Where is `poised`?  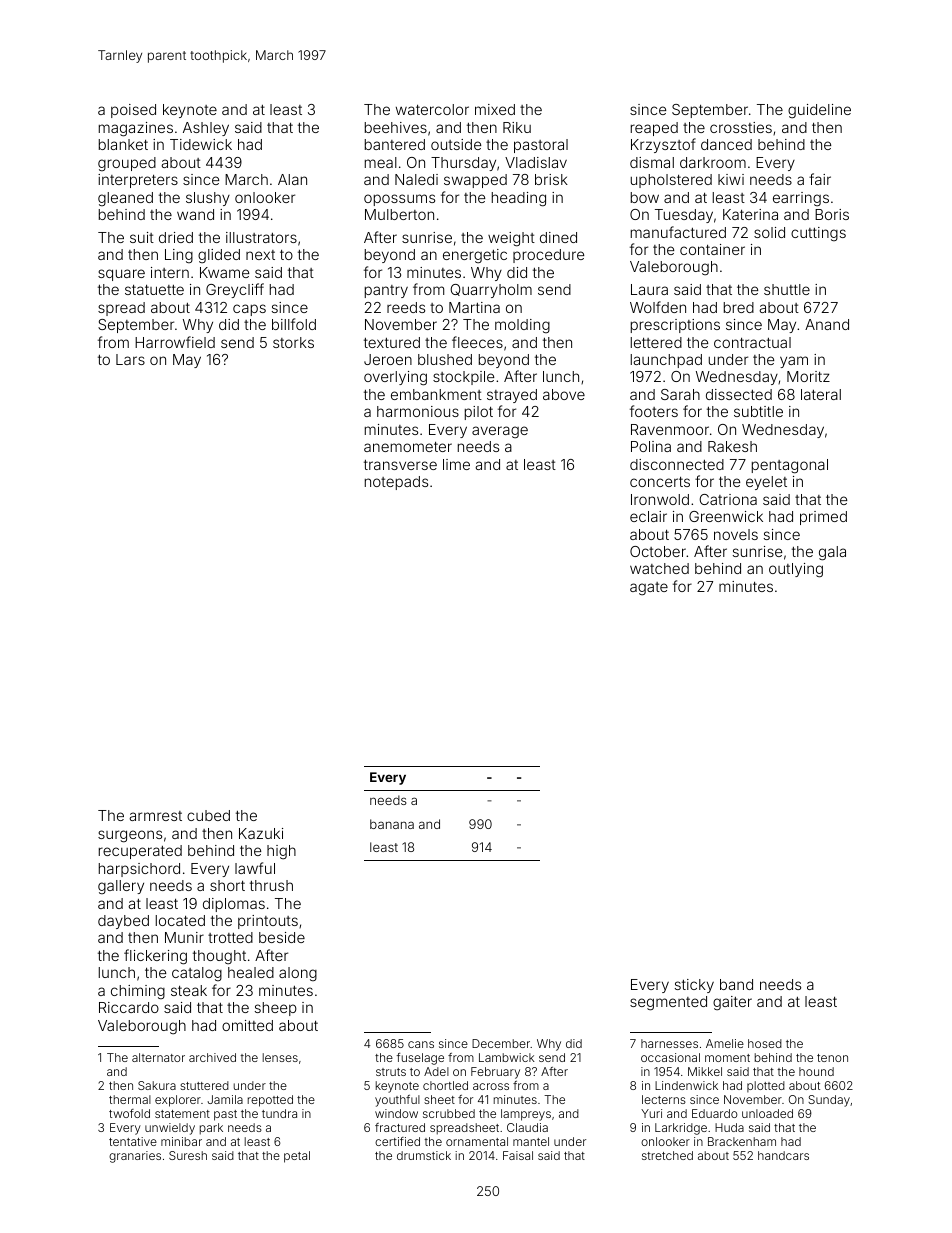
poised is located at coordinates (133, 111).
